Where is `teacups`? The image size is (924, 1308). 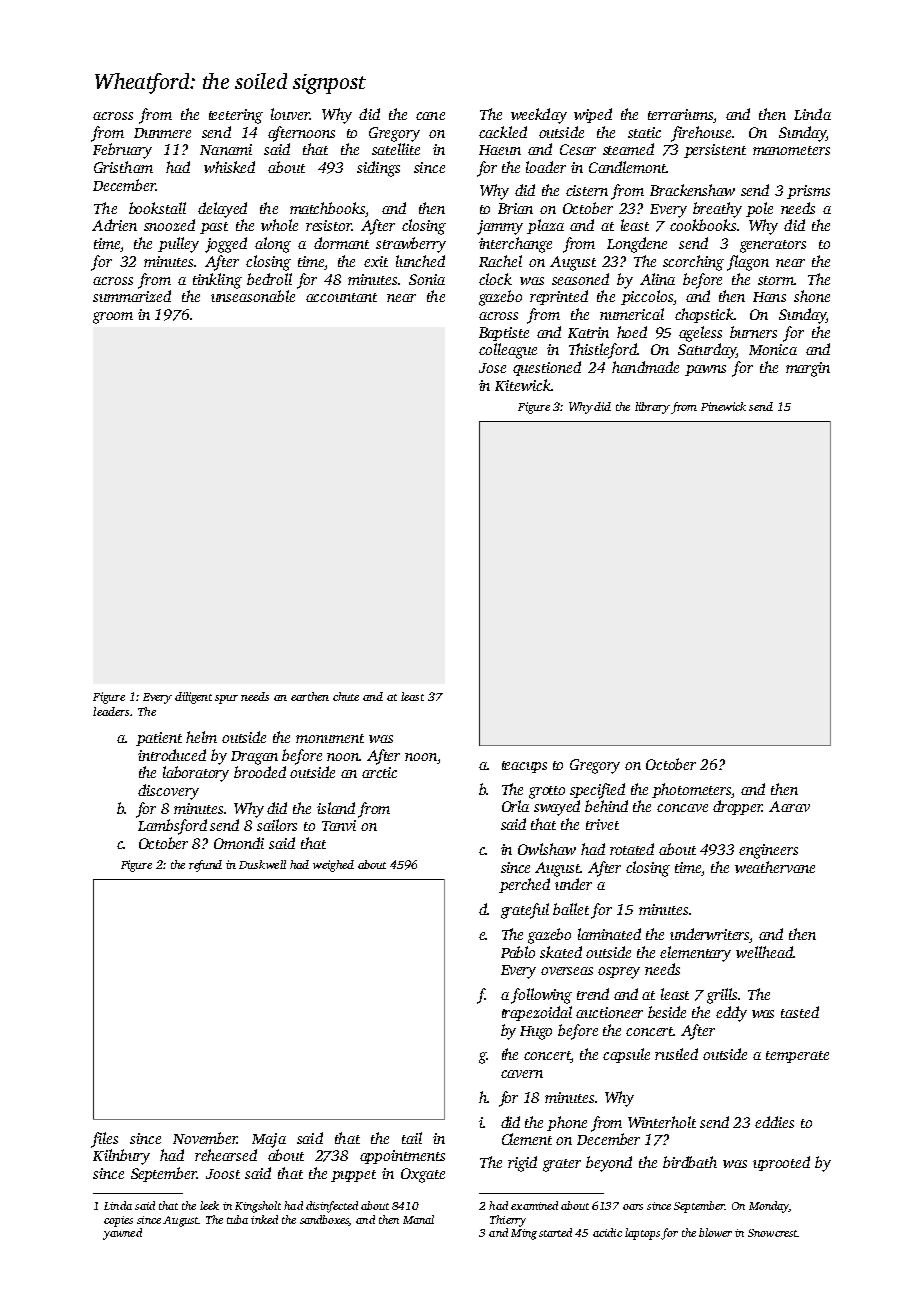 teacups is located at coordinates (524, 767).
